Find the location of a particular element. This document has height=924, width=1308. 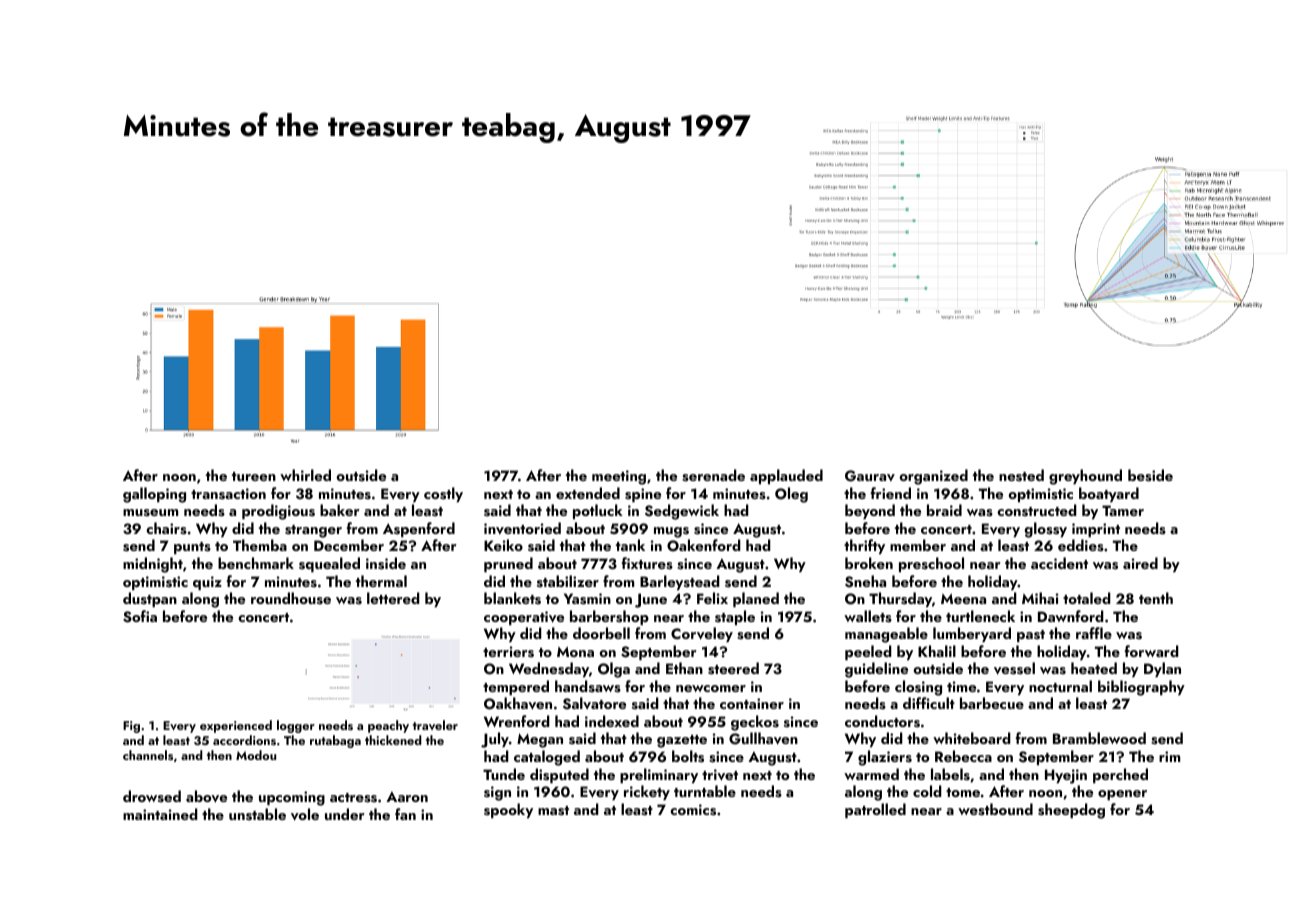

galloping is located at coordinates (154, 495).
